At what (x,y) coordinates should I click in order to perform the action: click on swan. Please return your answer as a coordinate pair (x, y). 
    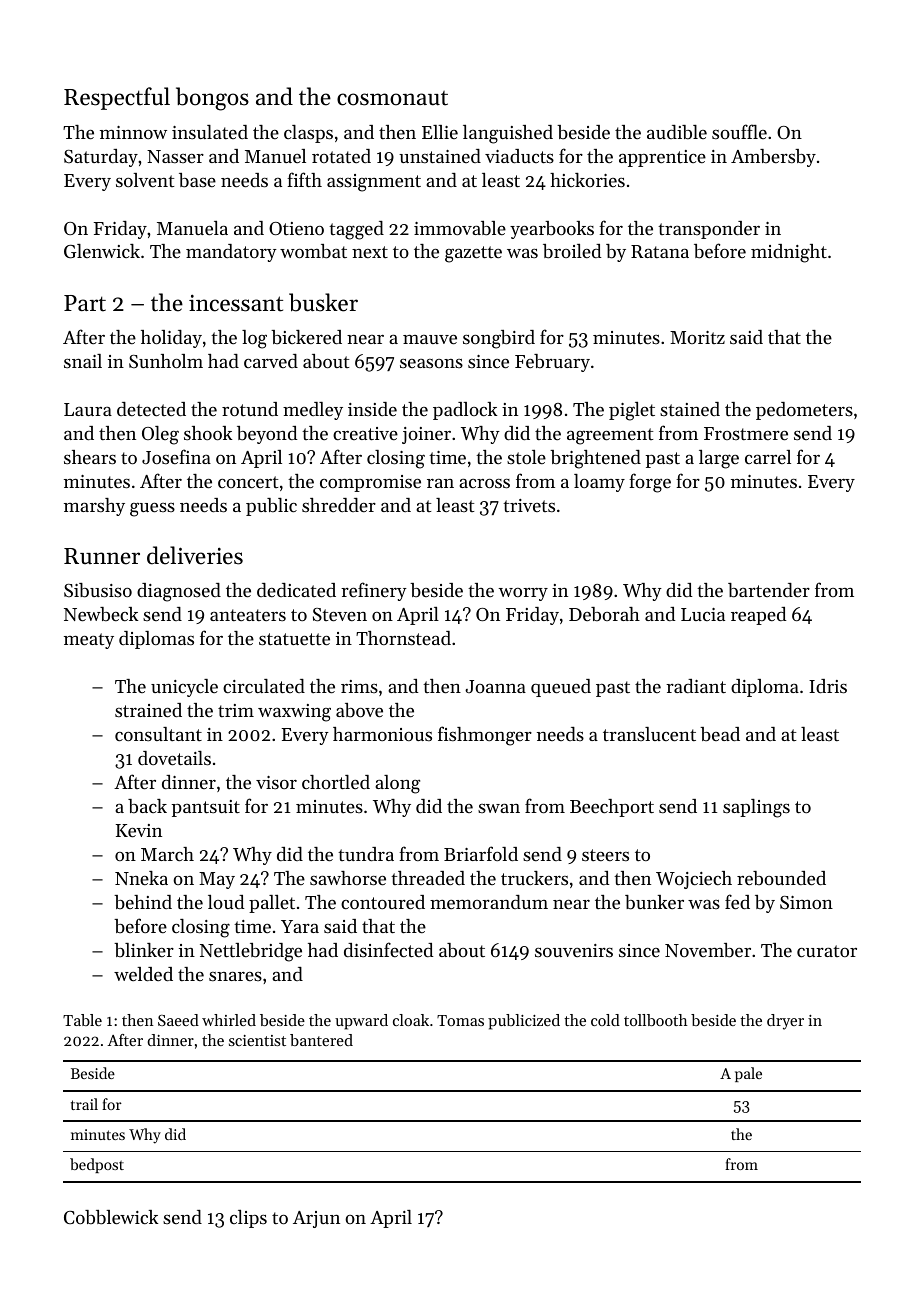
    Looking at the image, I should click on (499, 808).
